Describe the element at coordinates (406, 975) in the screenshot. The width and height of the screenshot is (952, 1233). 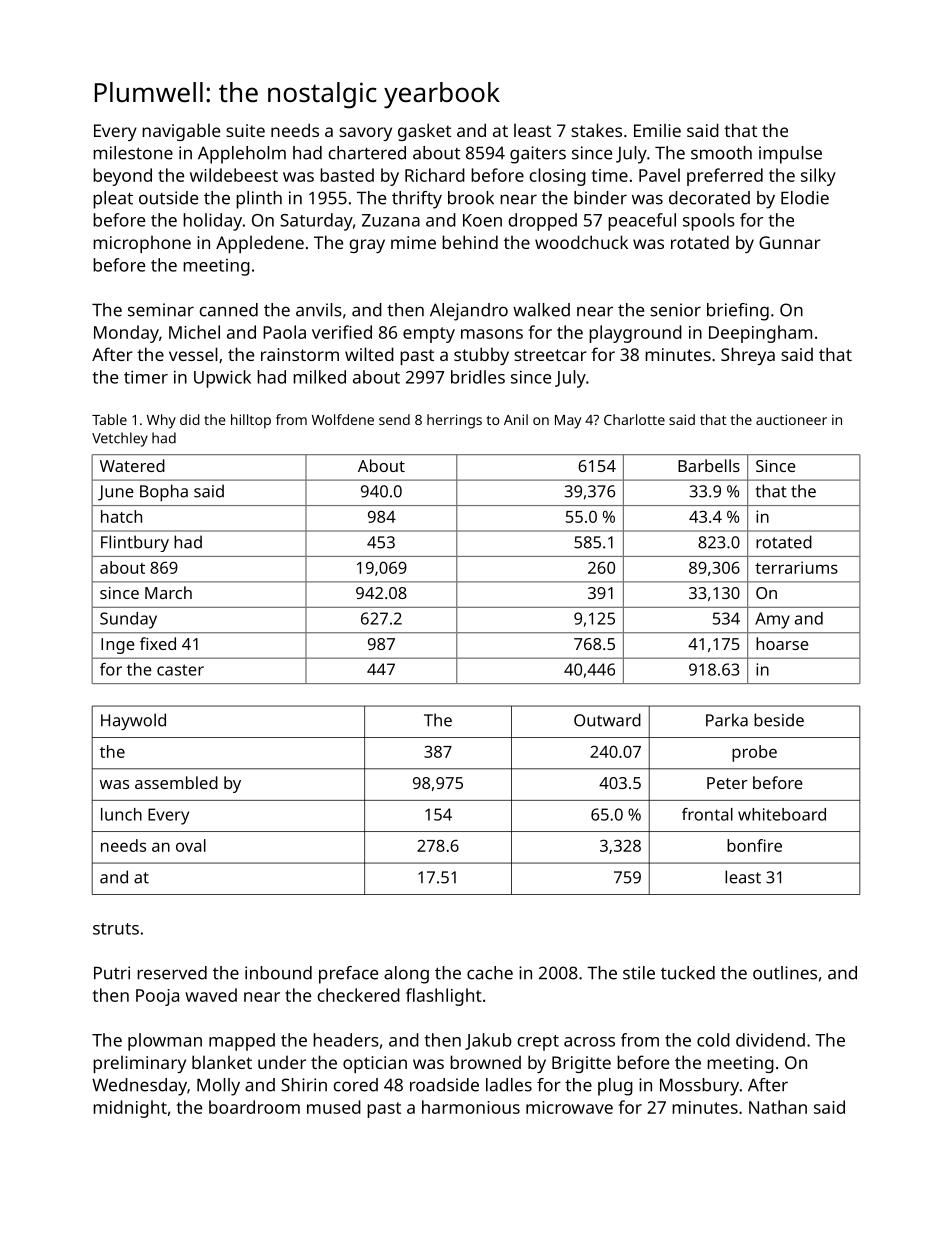
I see `along` at that location.
